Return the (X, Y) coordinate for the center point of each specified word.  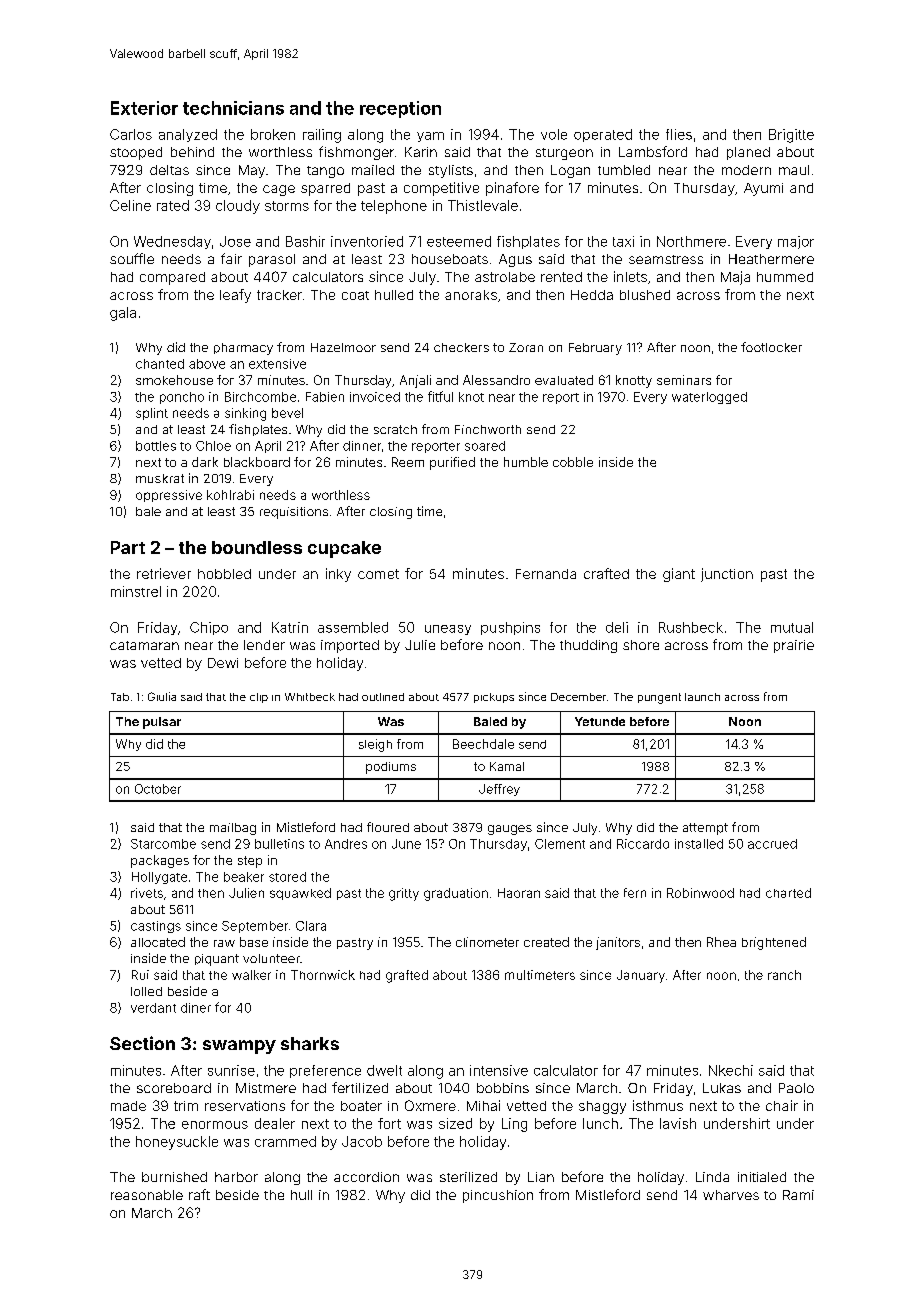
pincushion (498, 1196)
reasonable (147, 1195)
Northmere (691, 241)
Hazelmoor (343, 347)
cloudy (238, 207)
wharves (731, 1195)
